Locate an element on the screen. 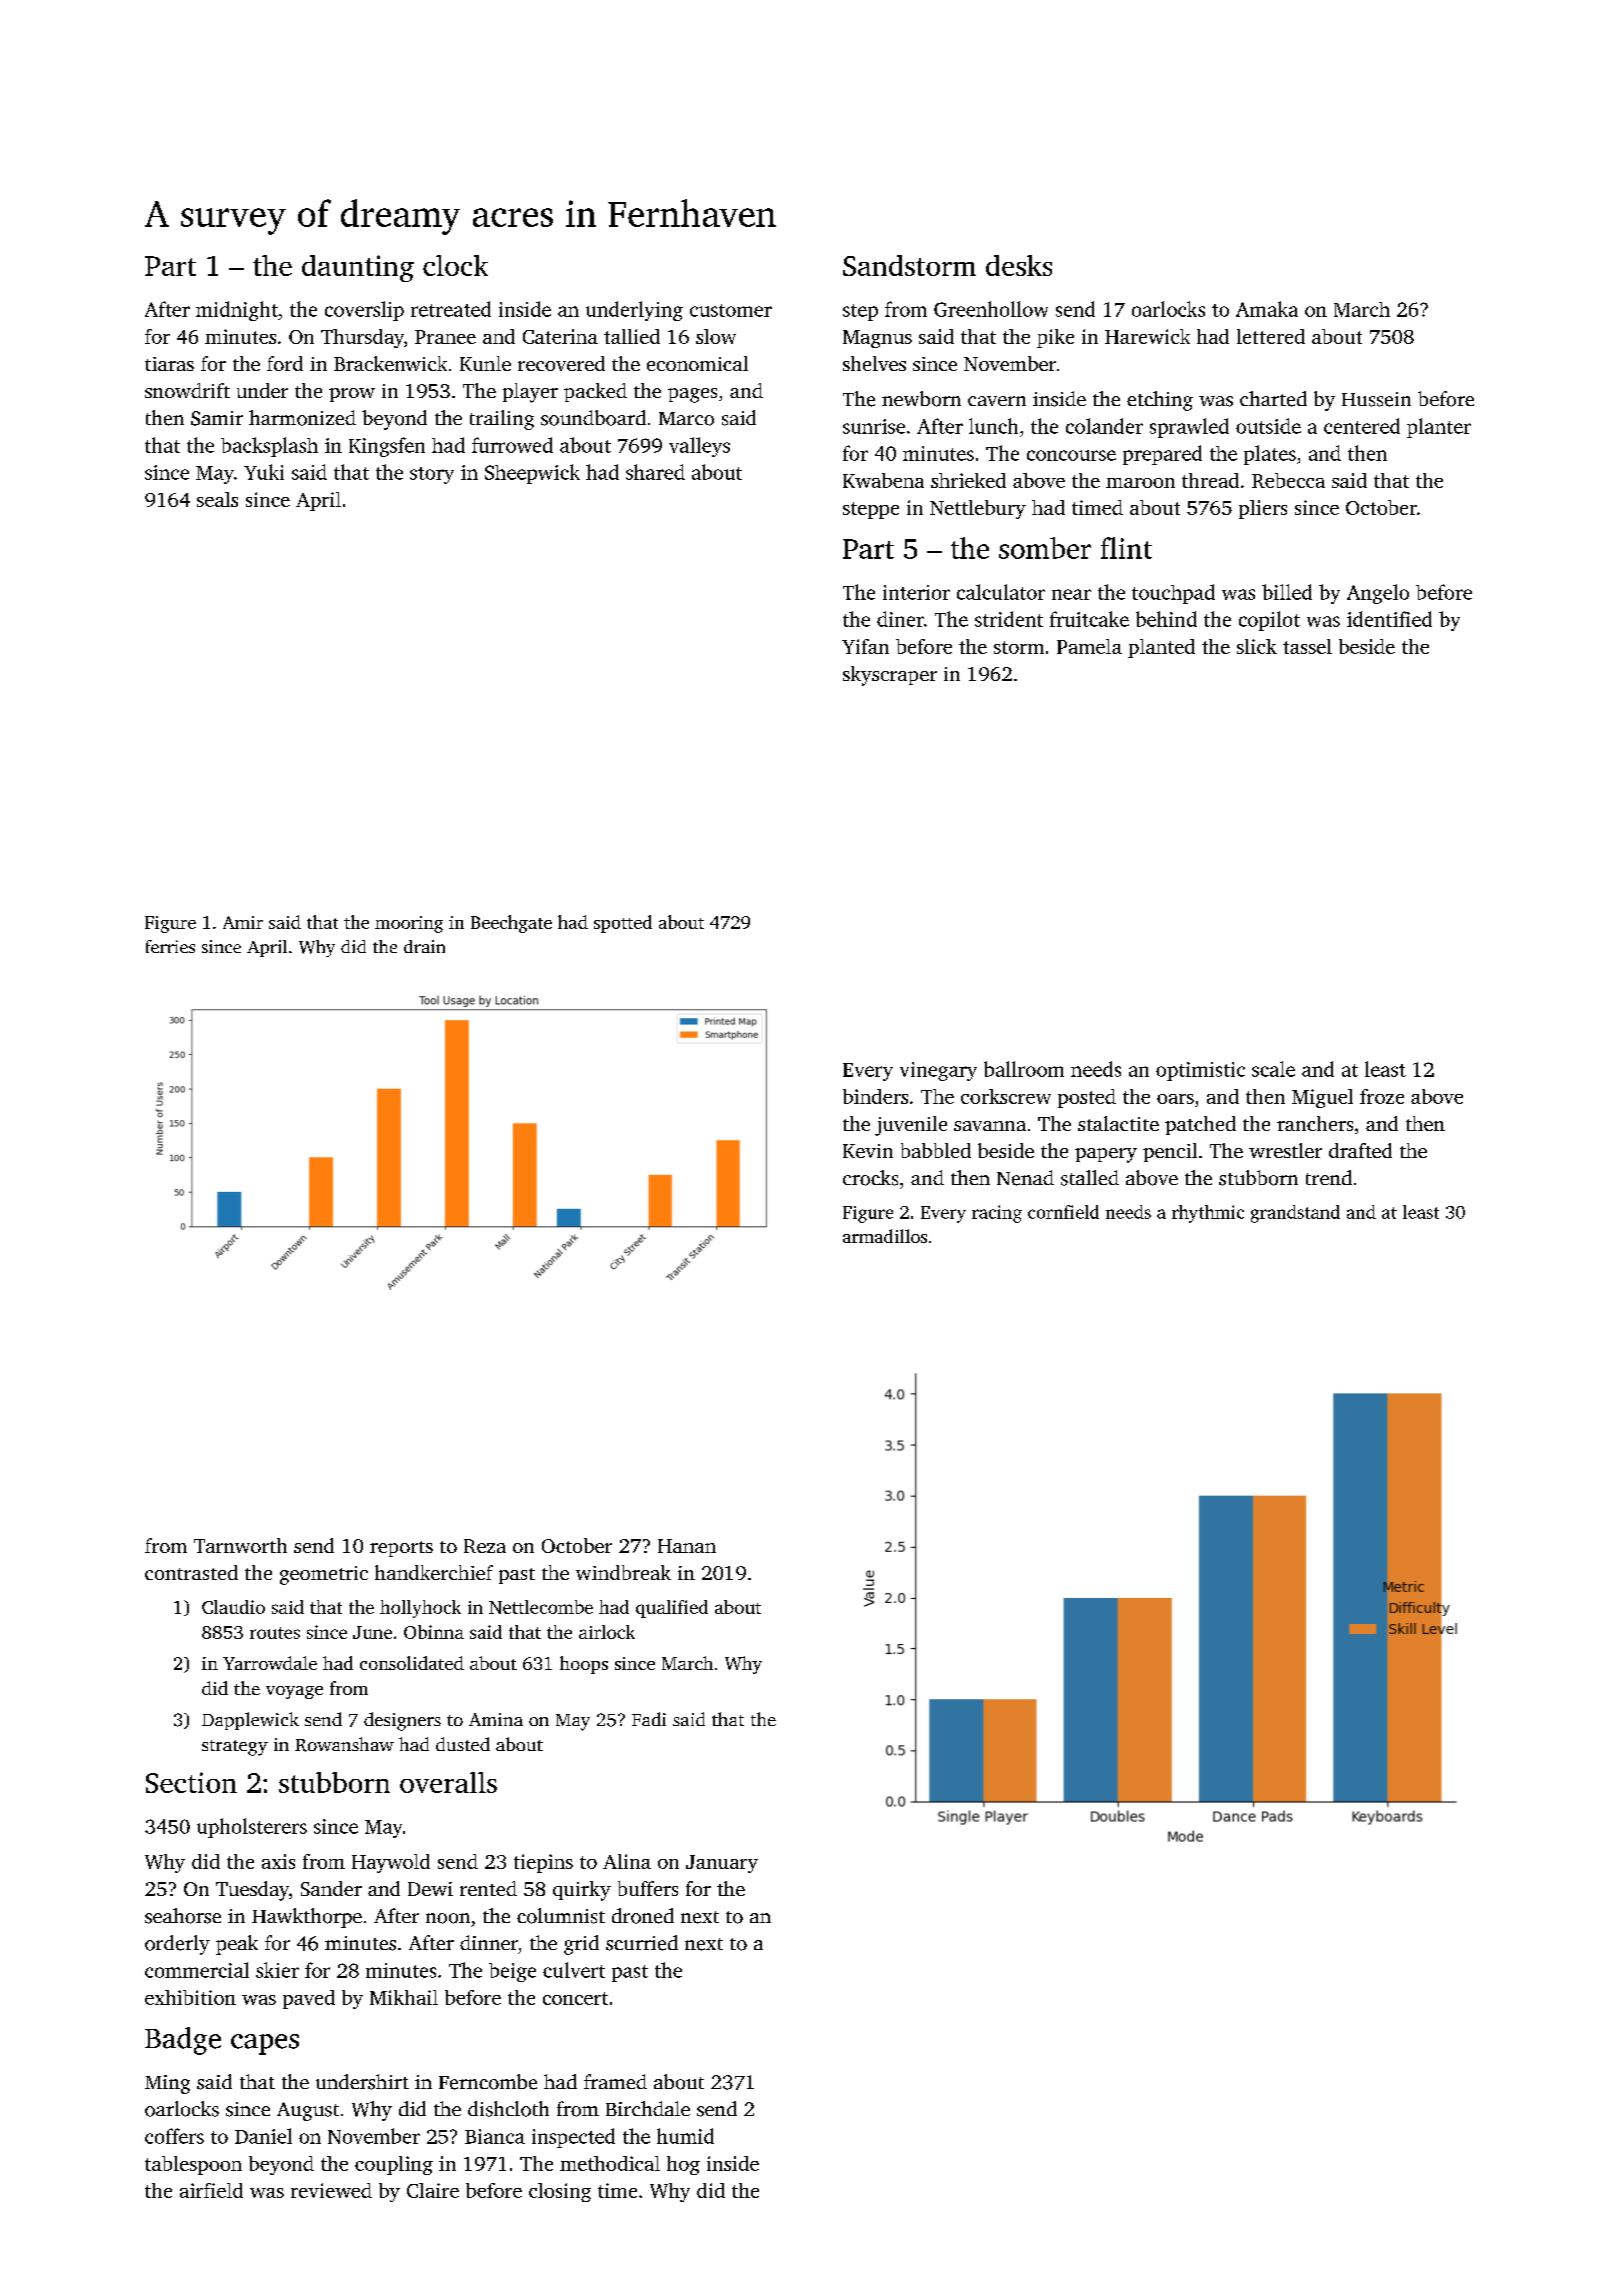  racing is located at coordinates (997, 1214).
